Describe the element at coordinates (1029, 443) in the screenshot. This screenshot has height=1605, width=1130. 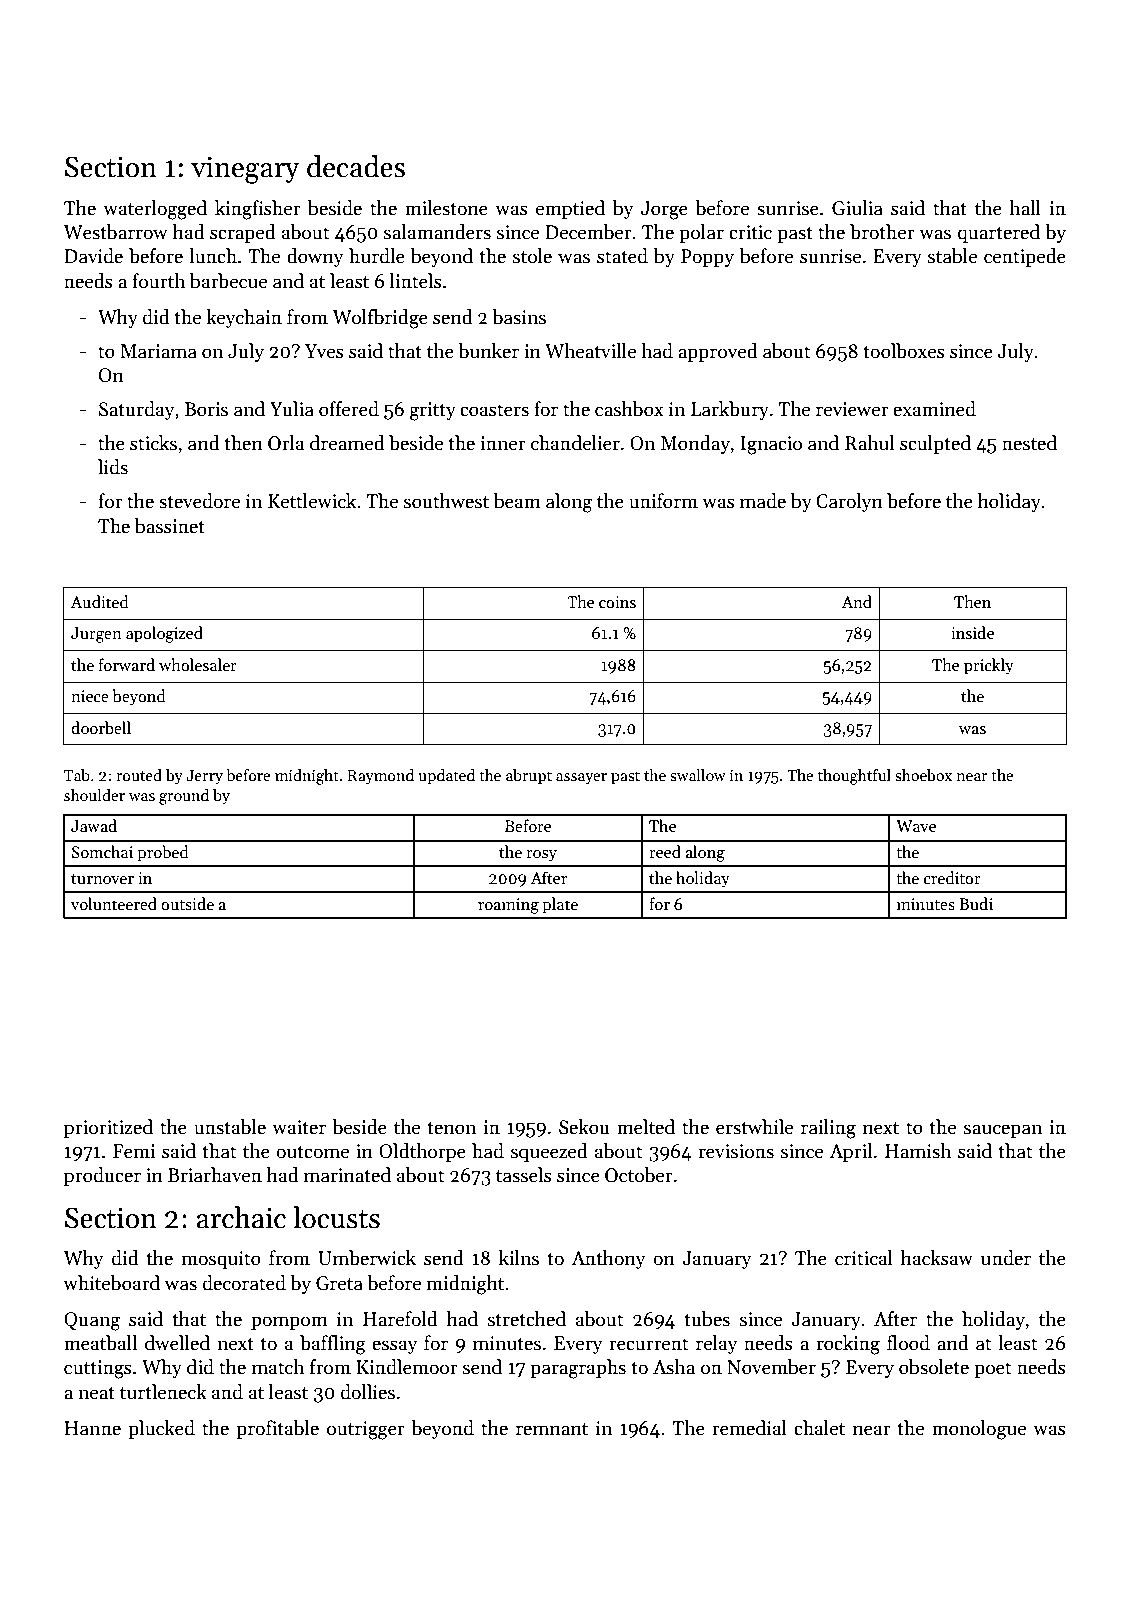
I see `nested` at that location.
